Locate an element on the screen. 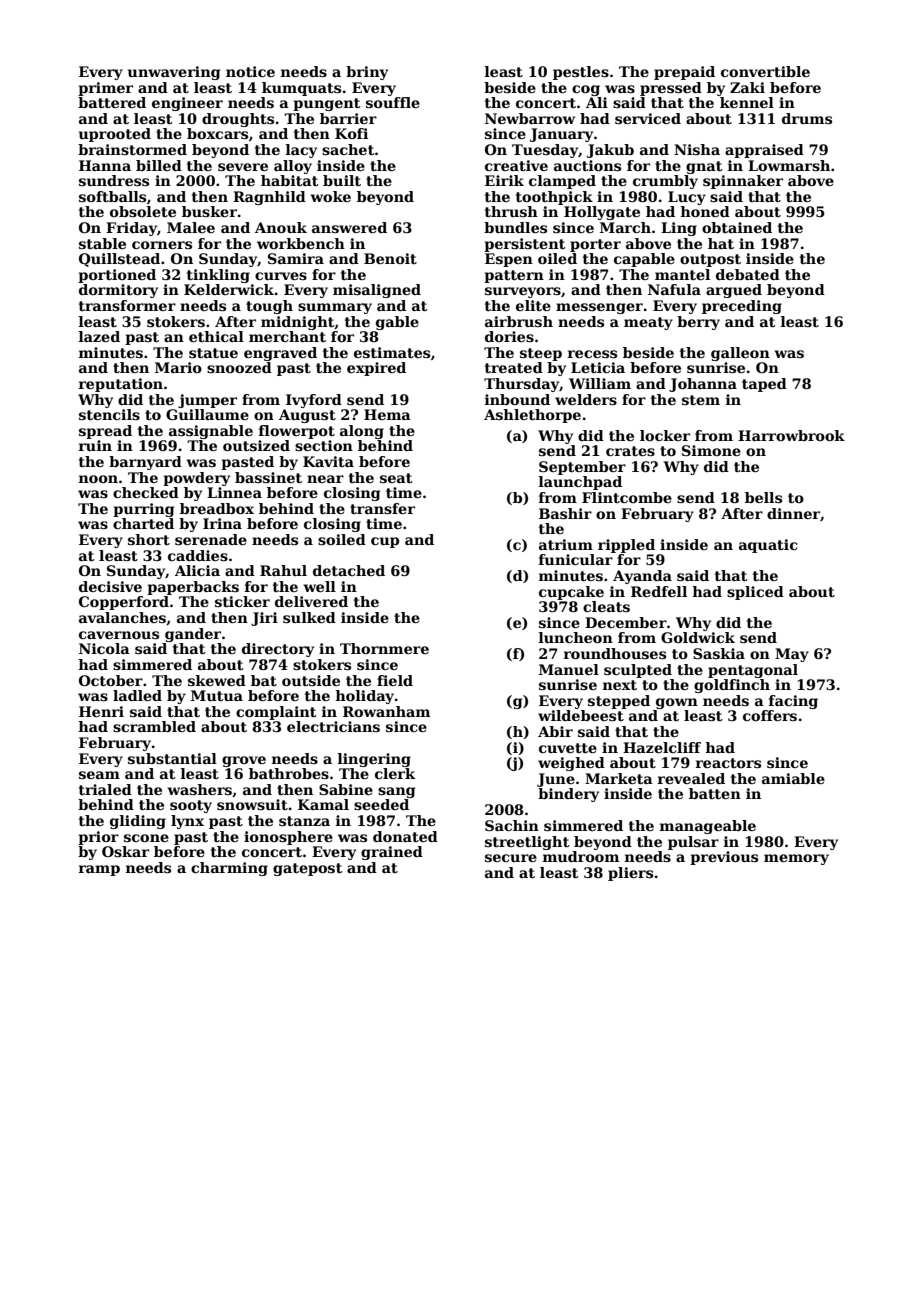  galleon is located at coordinates (740, 354).
